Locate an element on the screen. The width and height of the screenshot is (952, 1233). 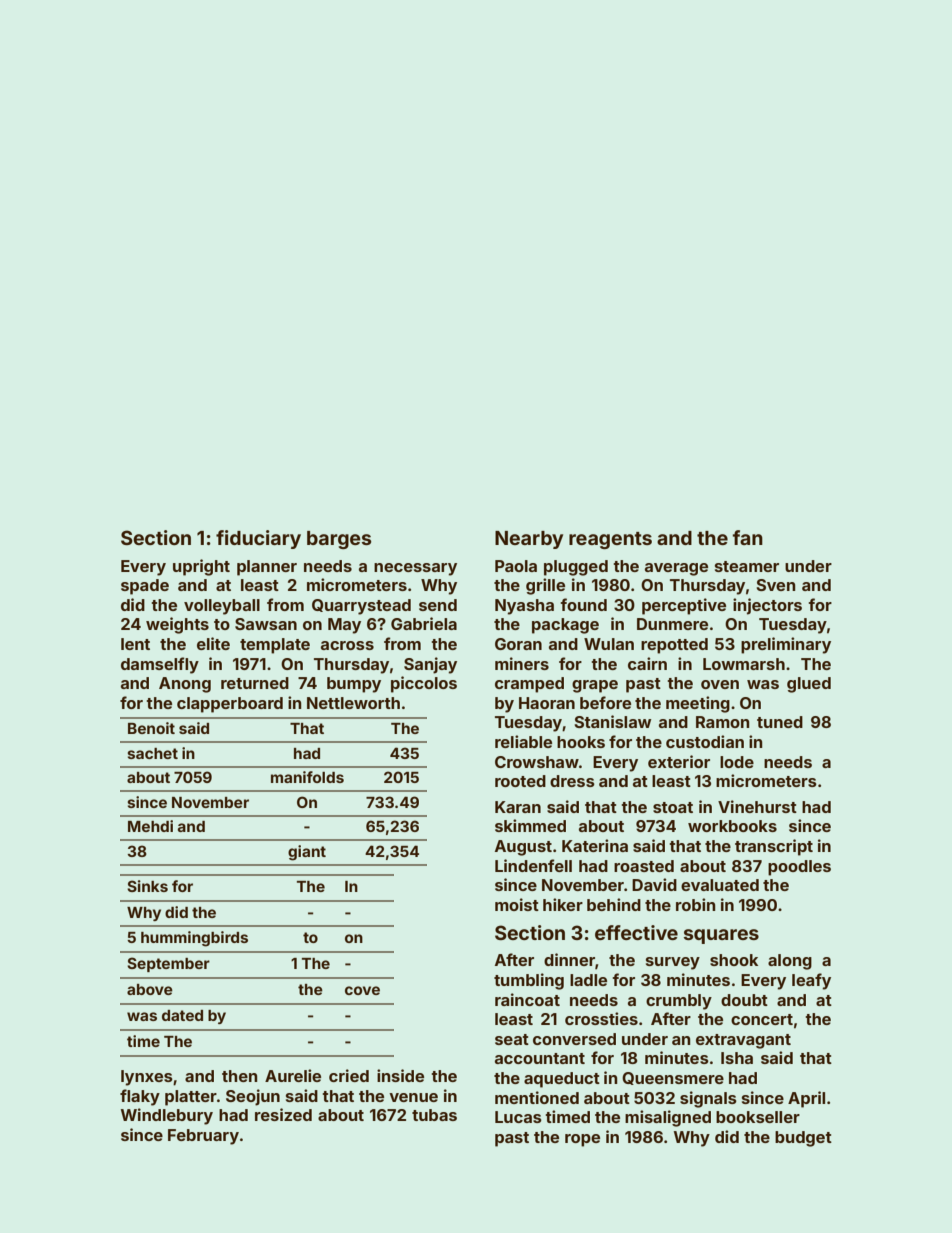
upright is located at coordinates (201, 567).
